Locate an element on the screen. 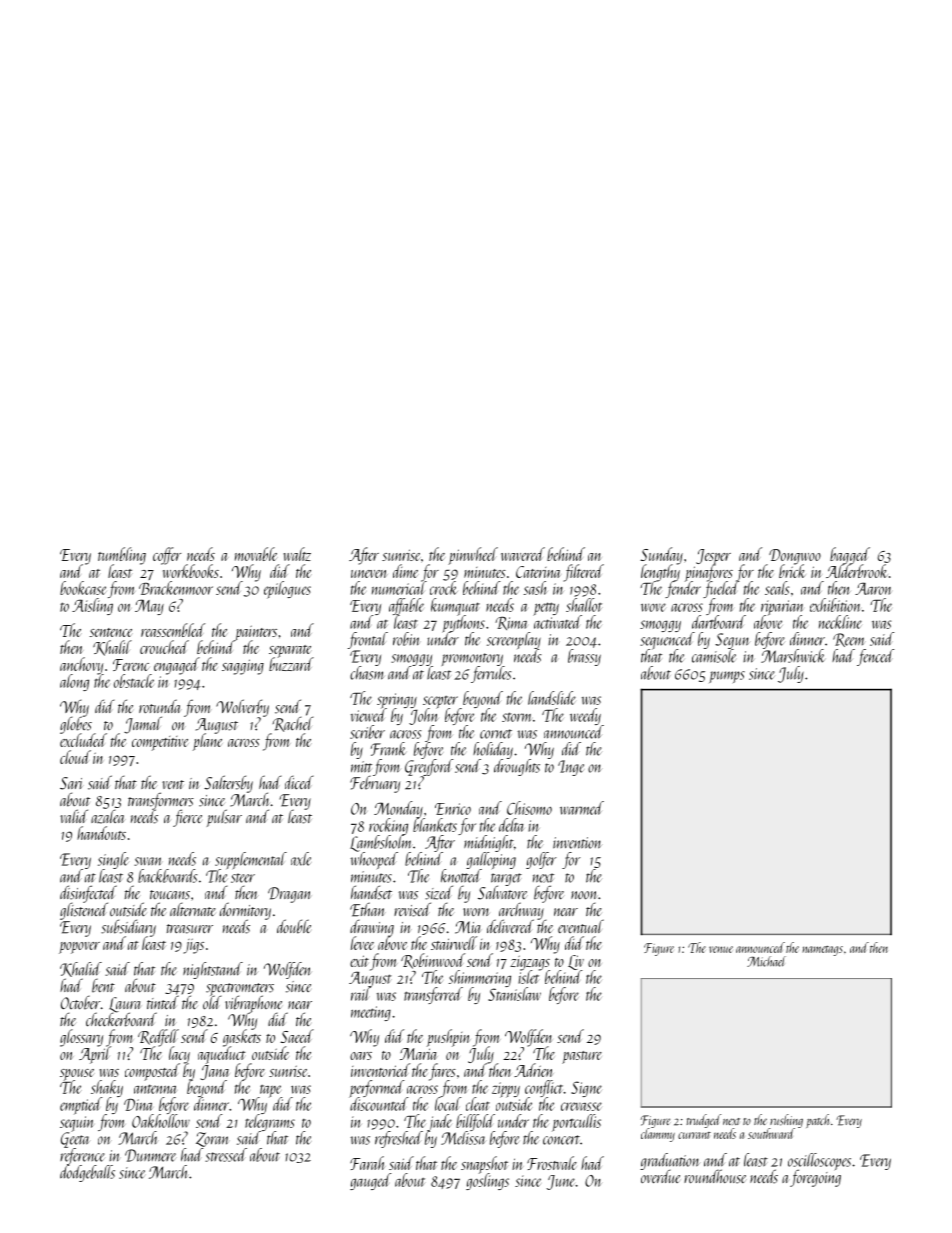 The width and height of the screenshot is (952, 1233). gauged is located at coordinates (370, 1181).
